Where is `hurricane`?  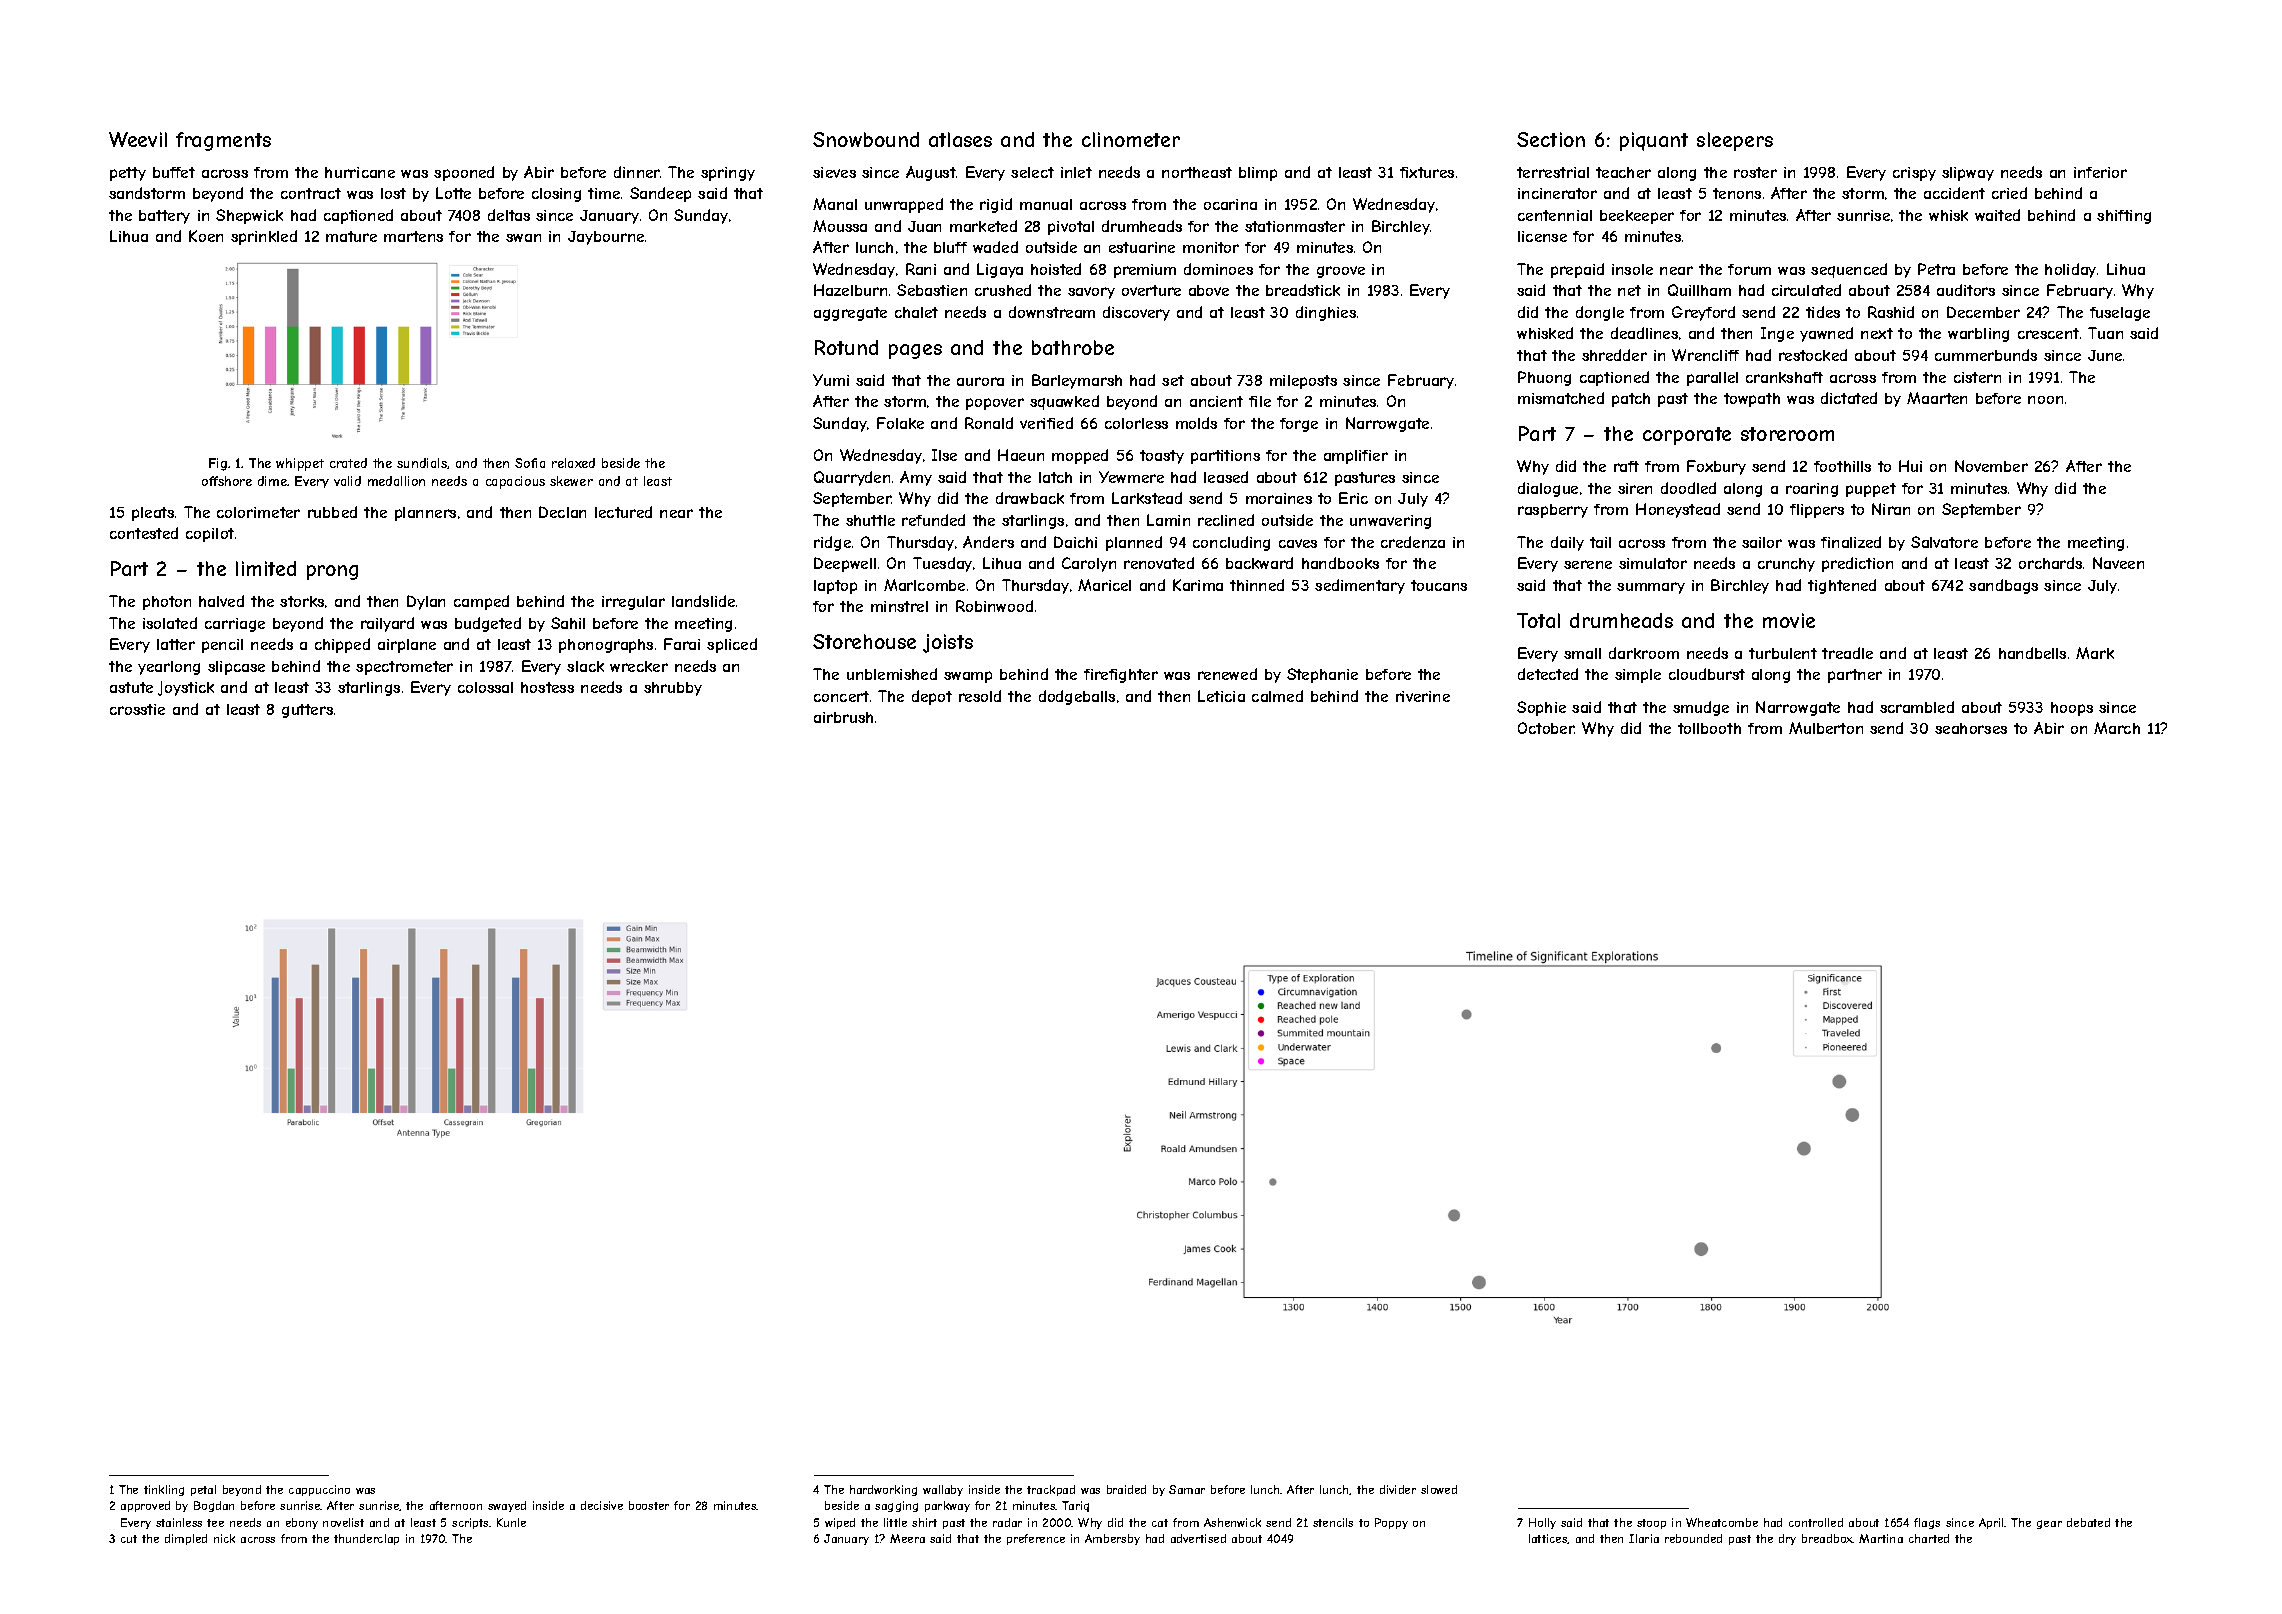
hurricane is located at coordinates (360, 172).
